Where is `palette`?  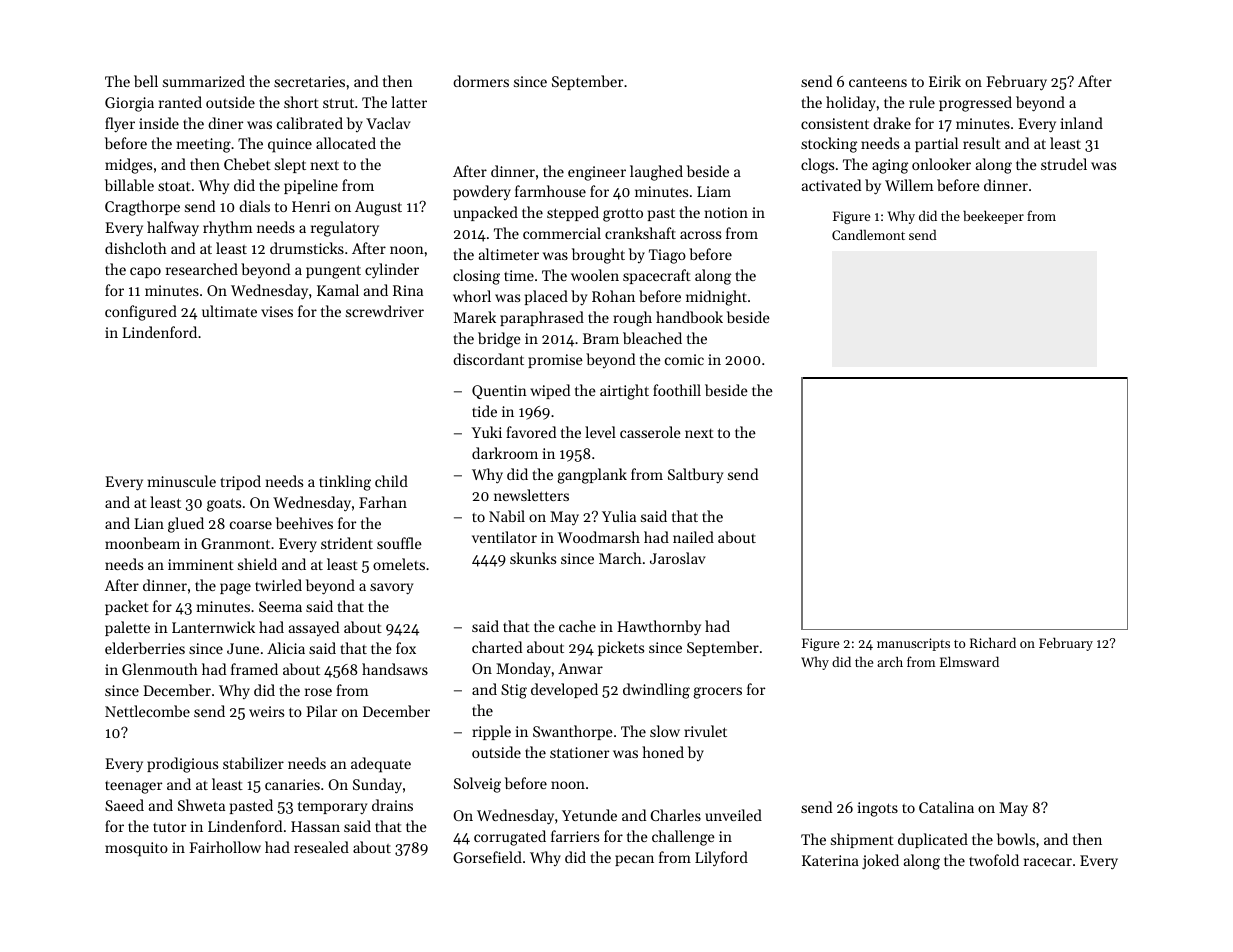 palette is located at coordinates (127, 628).
